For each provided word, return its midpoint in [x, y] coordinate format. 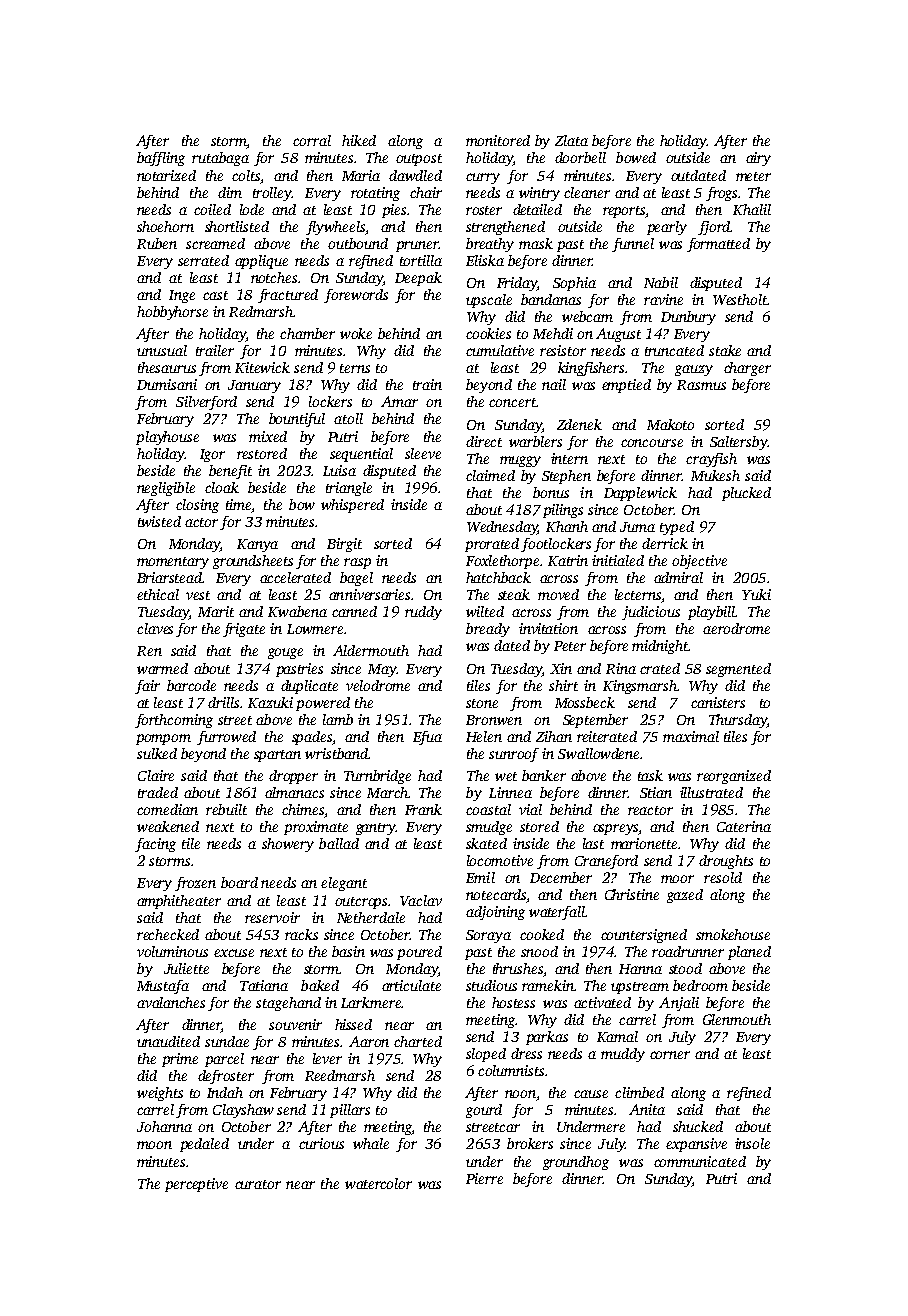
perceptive [196, 1185]
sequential [361, 455]
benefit [230, 472]
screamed [215, 243]
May [382, 670]
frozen [195, 884]
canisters [718, 702]
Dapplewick [640, 494]
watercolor [378, 1183]
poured [419, 953]
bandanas [551, 299]
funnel [633, 245]
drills [223, 702]
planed [749, 953]
